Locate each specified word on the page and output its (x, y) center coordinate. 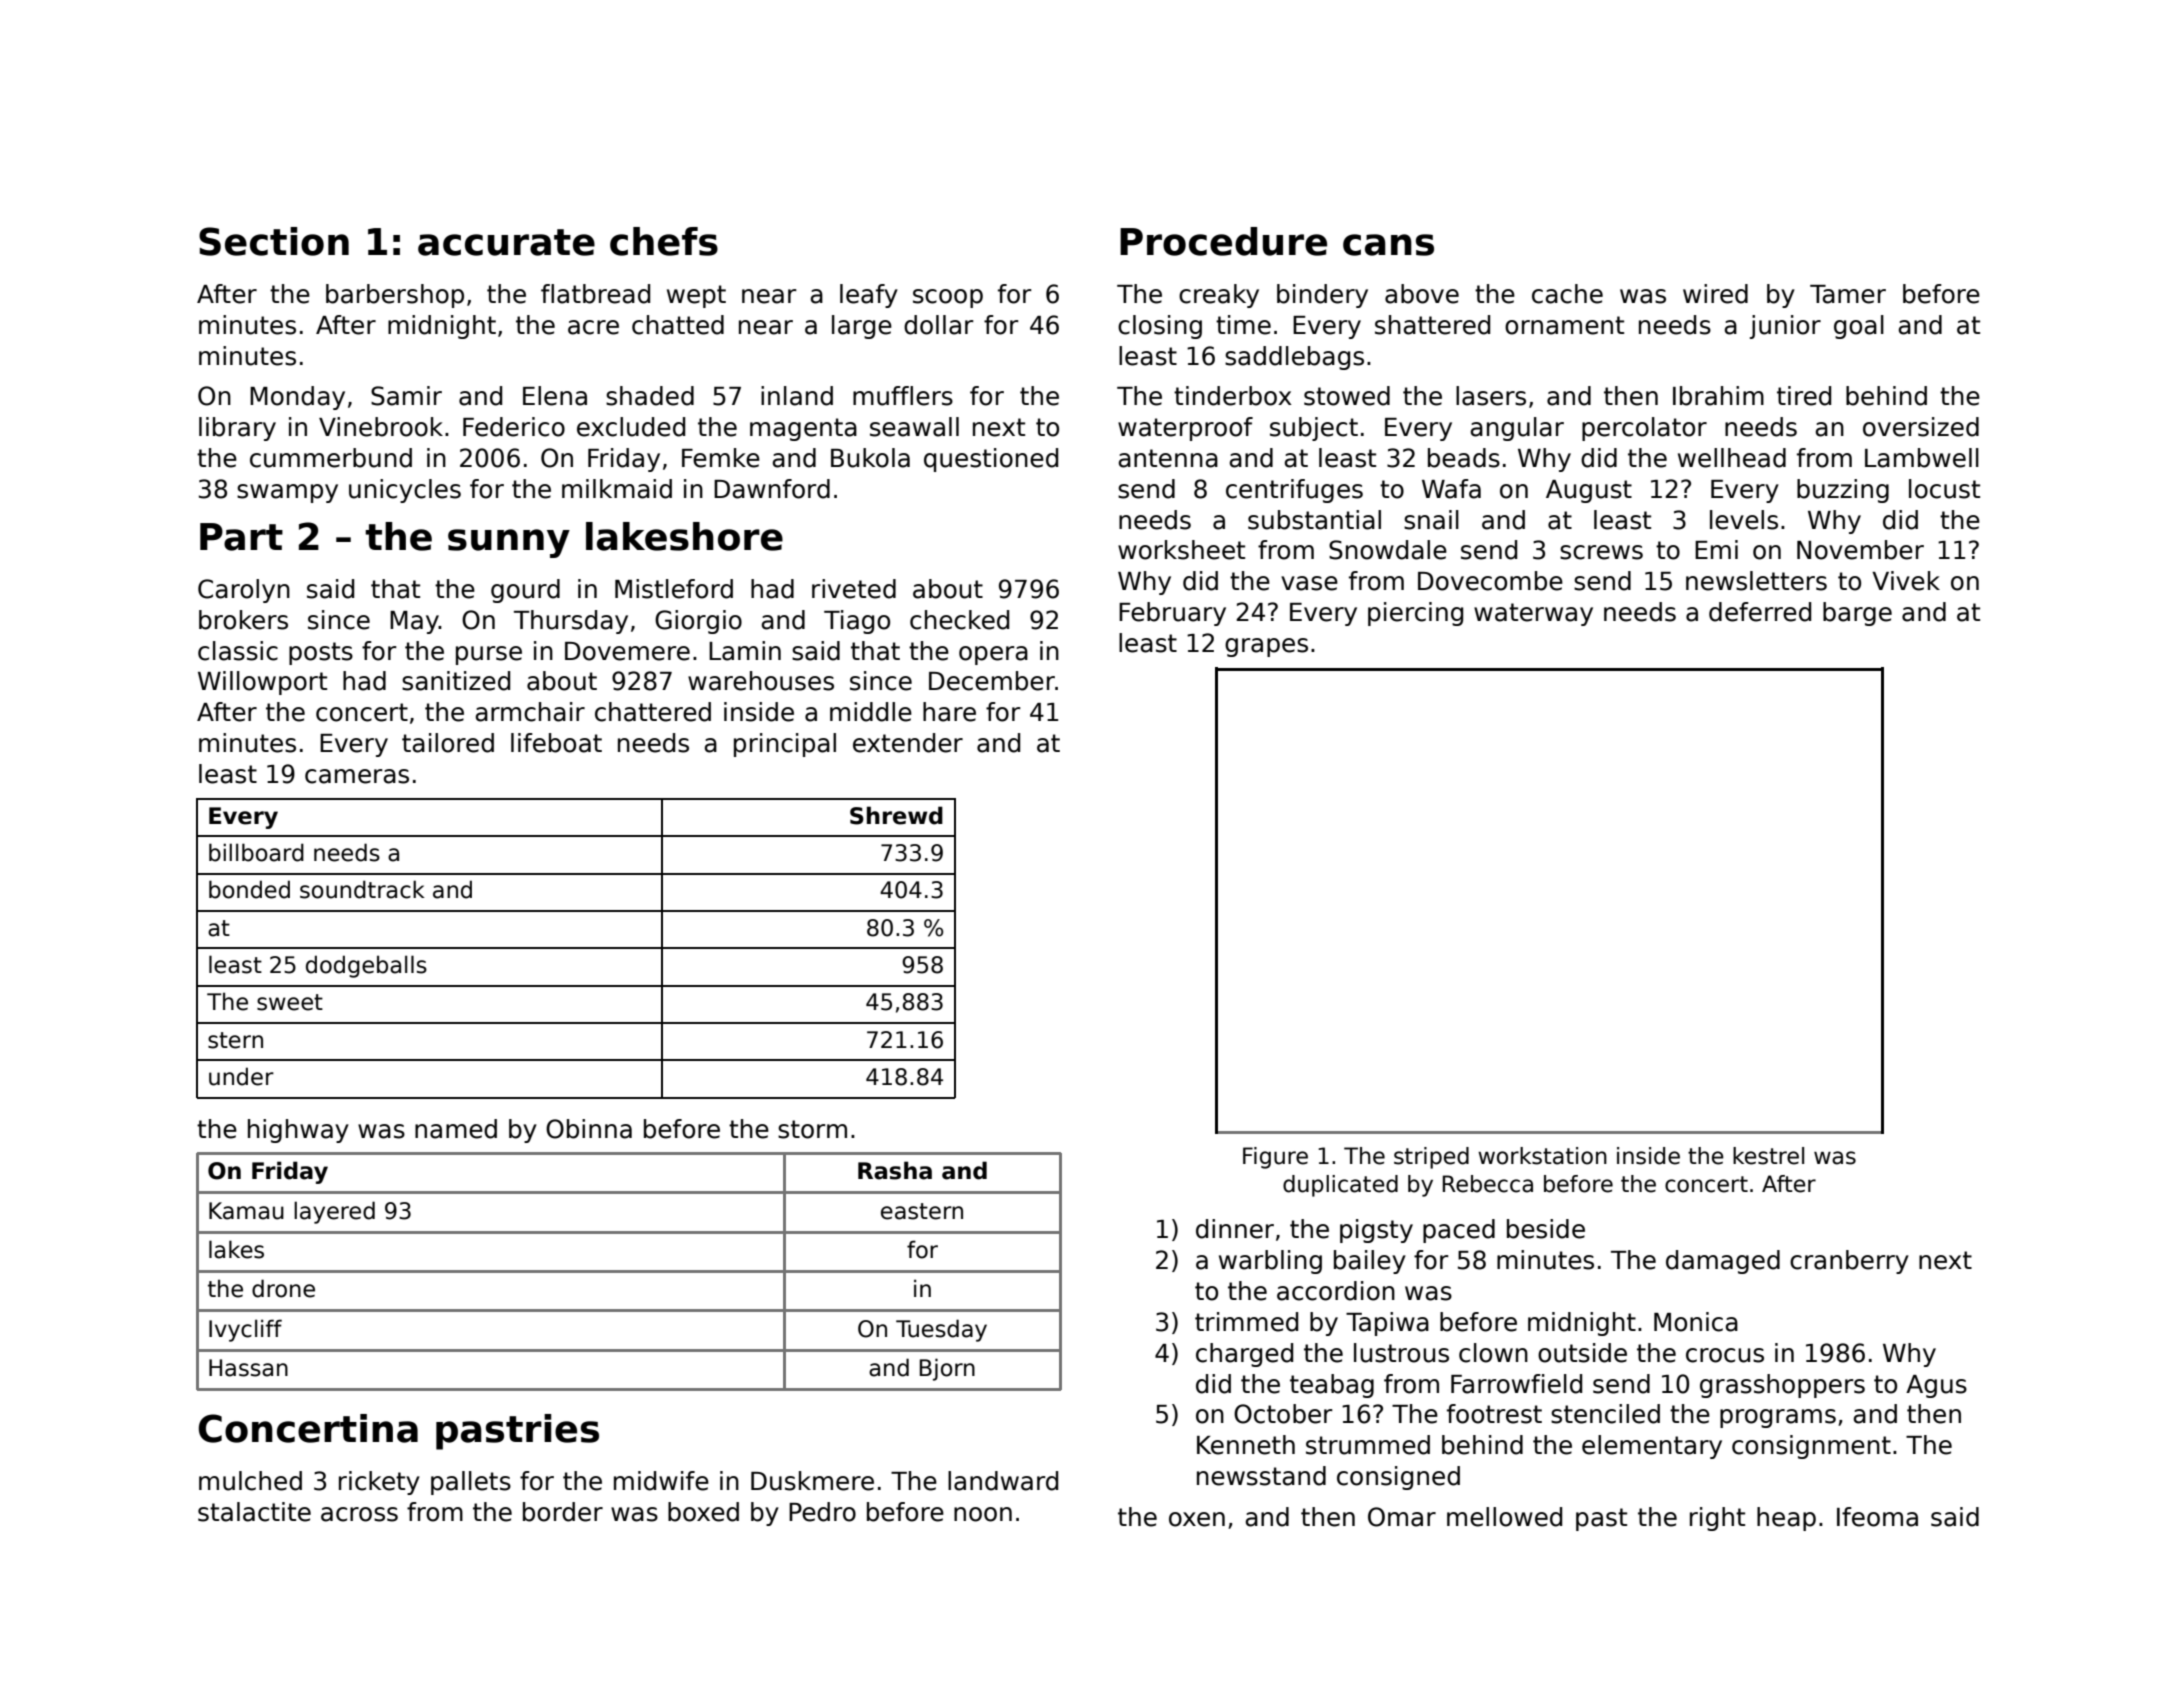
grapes (1266, 647)
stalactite (254, 1512)
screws (1601, 552)
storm (812, 1129)
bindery (1322, 296)
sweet (290, 1002)
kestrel (1768, 1156)
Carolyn (244, 591)
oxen (1197, 1519)
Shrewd (896, 815)
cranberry (1849, 1262)
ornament (1564, 325)
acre (593, 327)
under (241, 1076)
